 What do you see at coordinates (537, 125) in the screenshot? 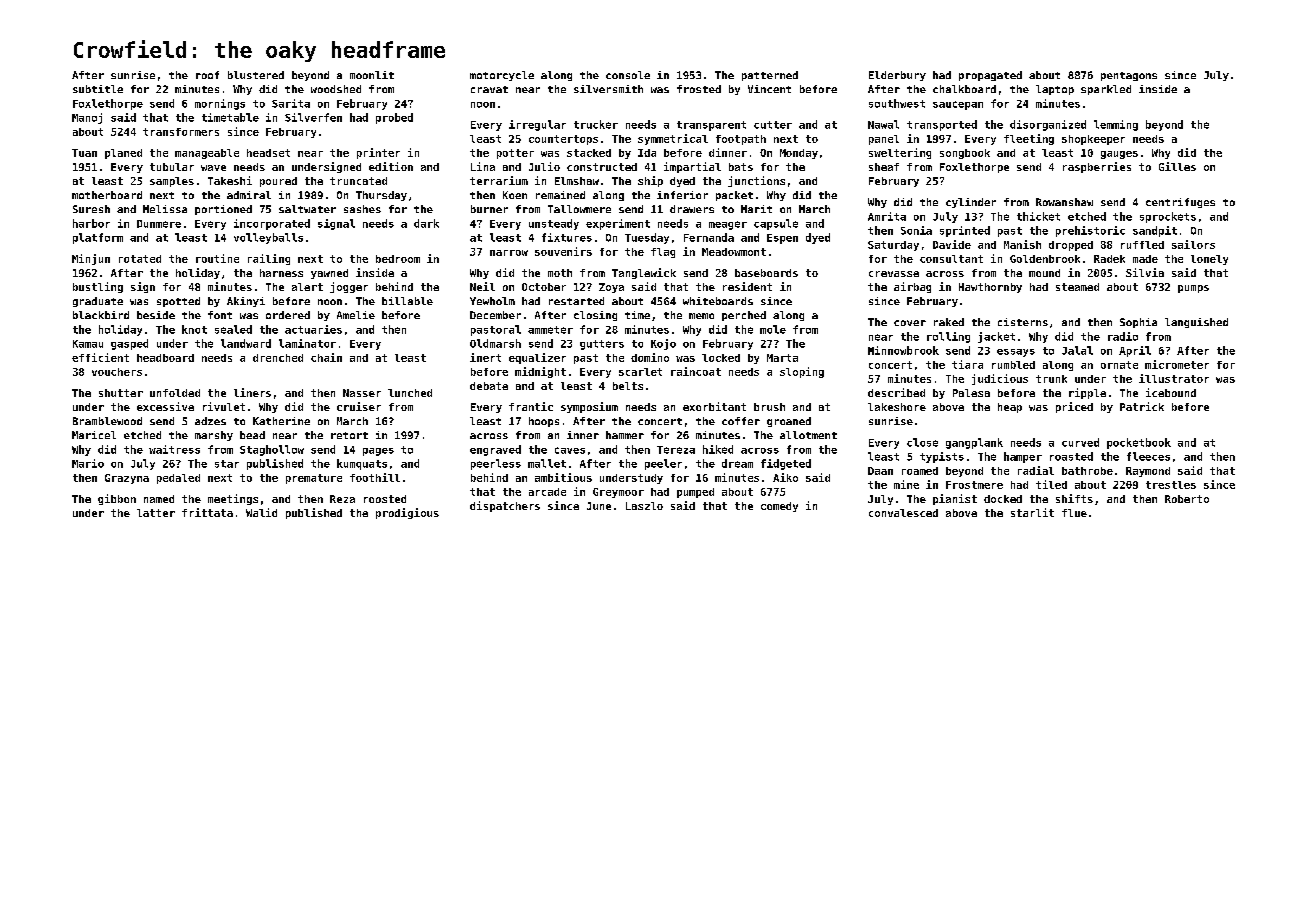
I see `irregular` at bounding box center [537, 125].
